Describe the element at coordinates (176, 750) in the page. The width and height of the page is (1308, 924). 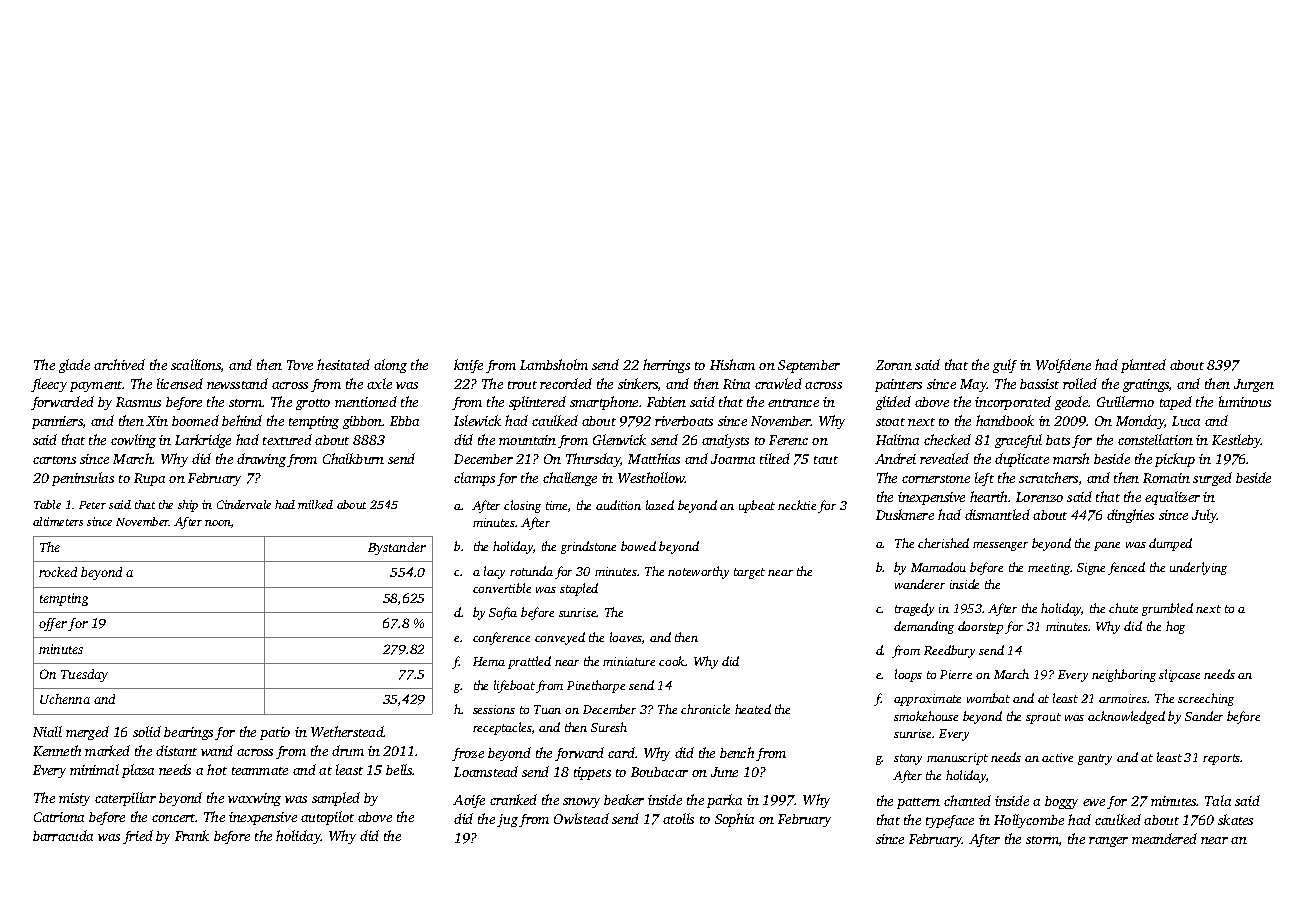
I see `distant` at that location.
